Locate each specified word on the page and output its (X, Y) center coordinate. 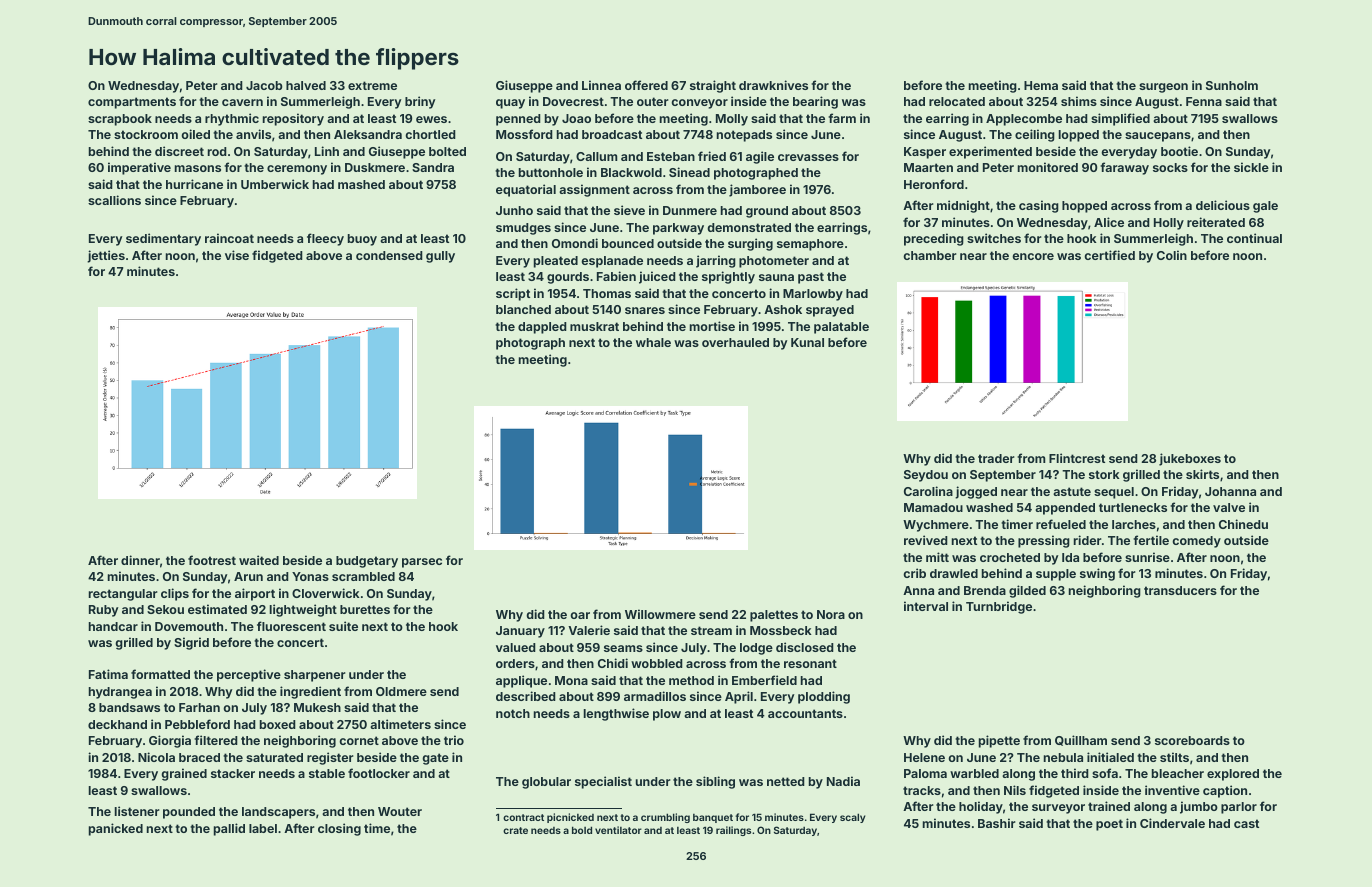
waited (259, 560)
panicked (116, 829)
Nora (831, 614)
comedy (1196, 542)
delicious (1223, 205)
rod (217, 151)
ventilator (618, 830)
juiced (657, 277)
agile (760, 157)
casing (1039, 206)
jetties (106, 256)
